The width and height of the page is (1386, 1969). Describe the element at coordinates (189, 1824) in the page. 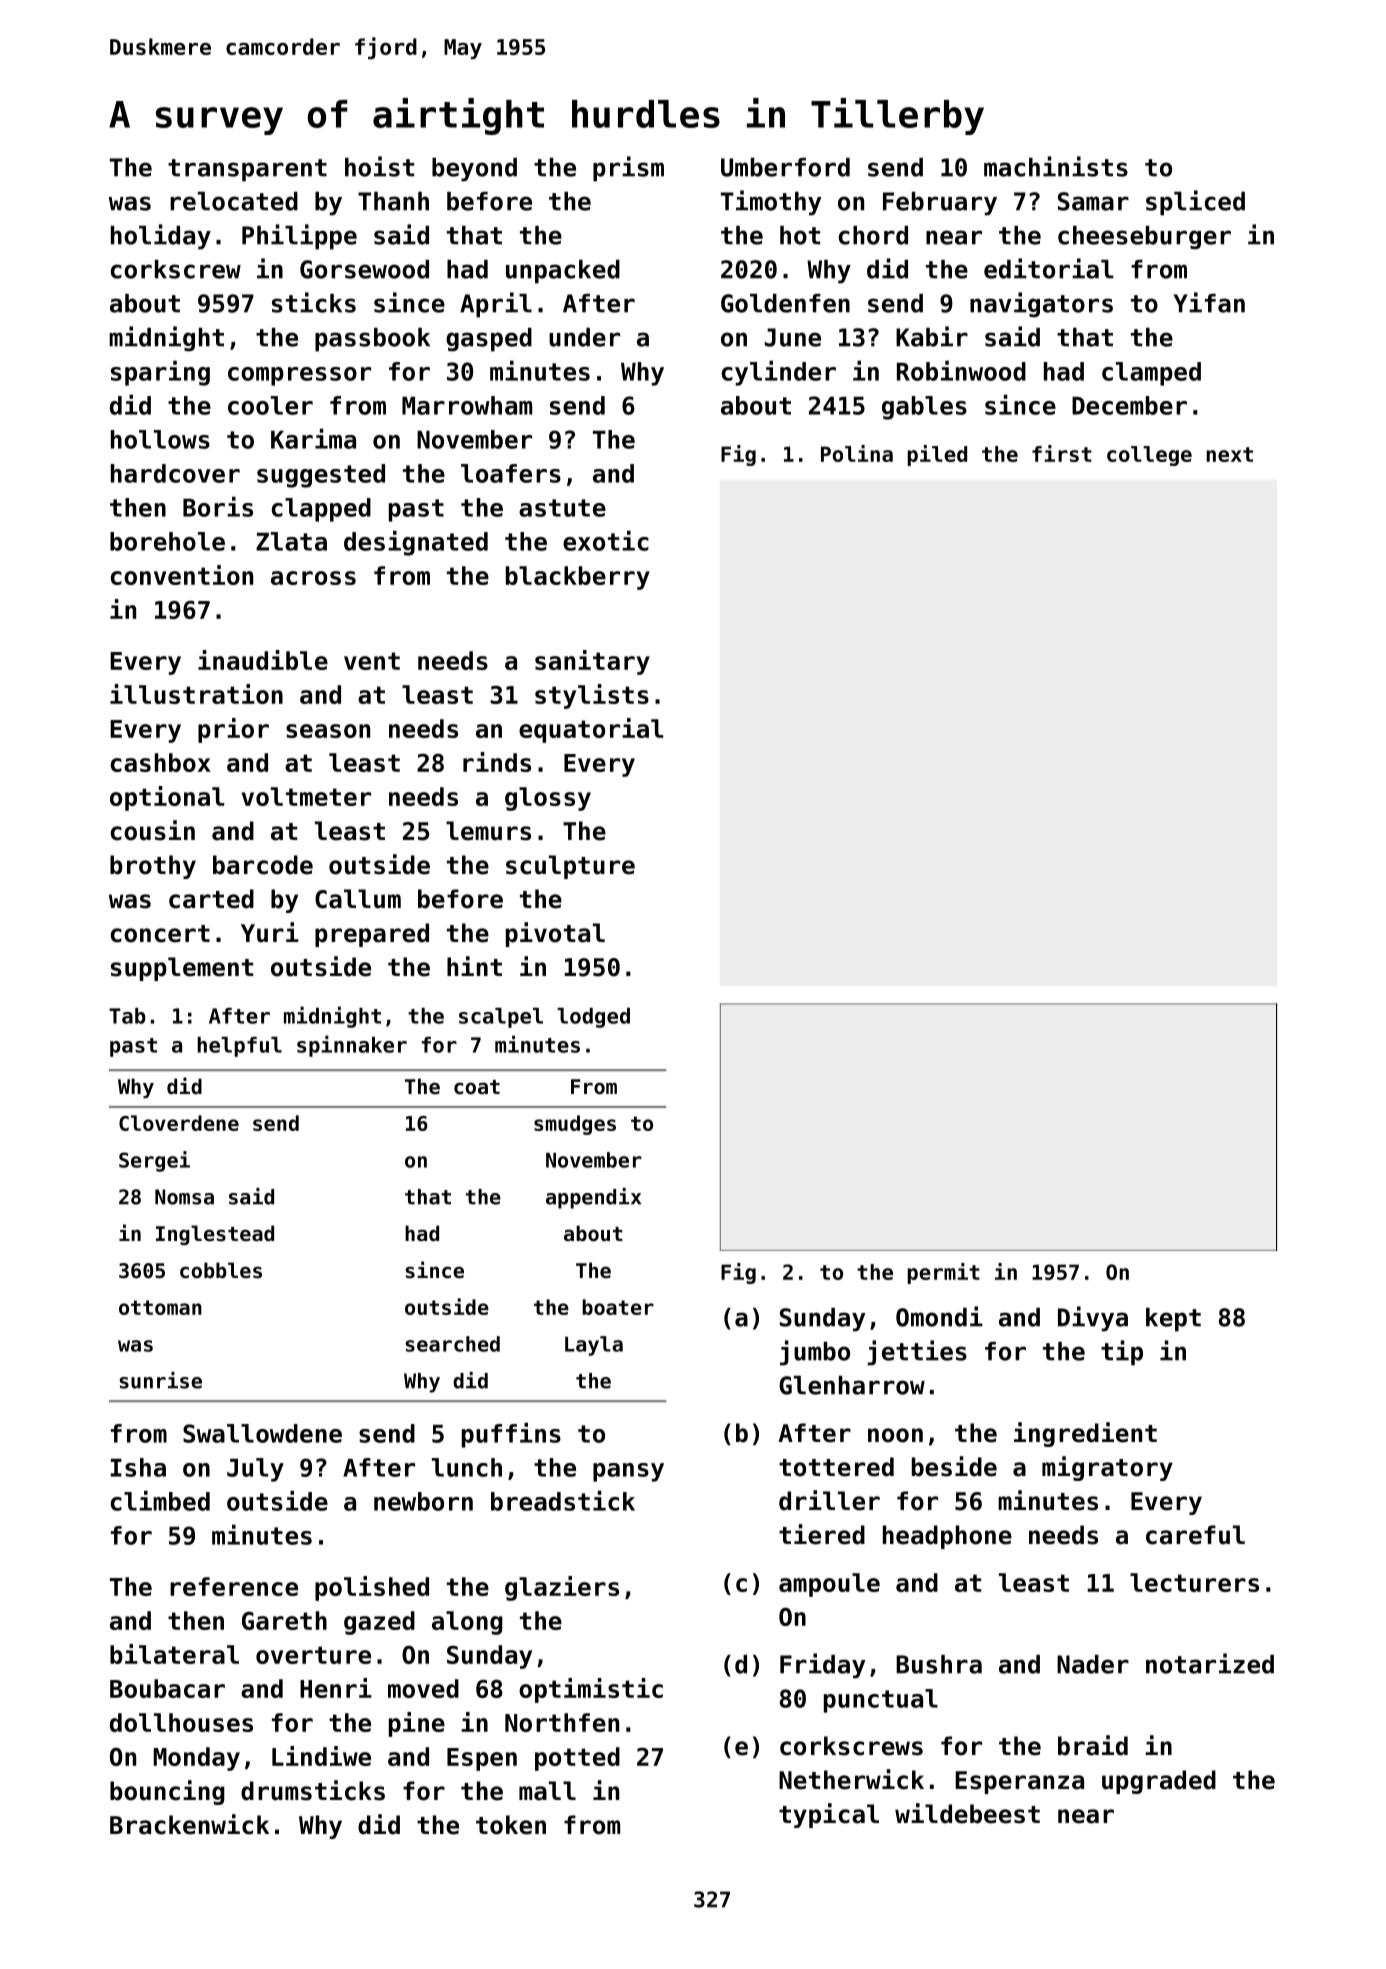

I see `Brackenwick` at that location.
